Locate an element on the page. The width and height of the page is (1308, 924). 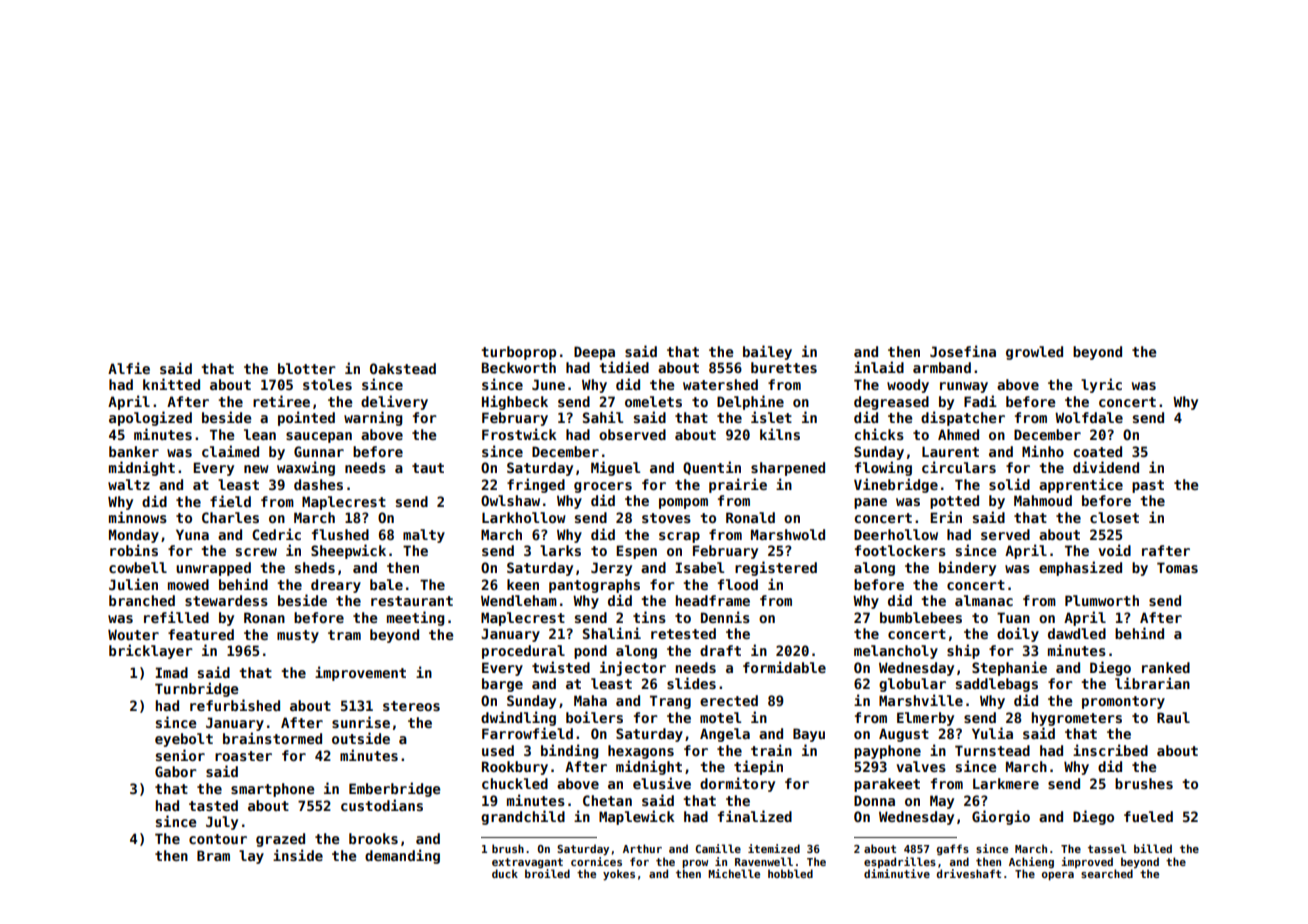
eyebolt is located at coordinates (184, 740).
